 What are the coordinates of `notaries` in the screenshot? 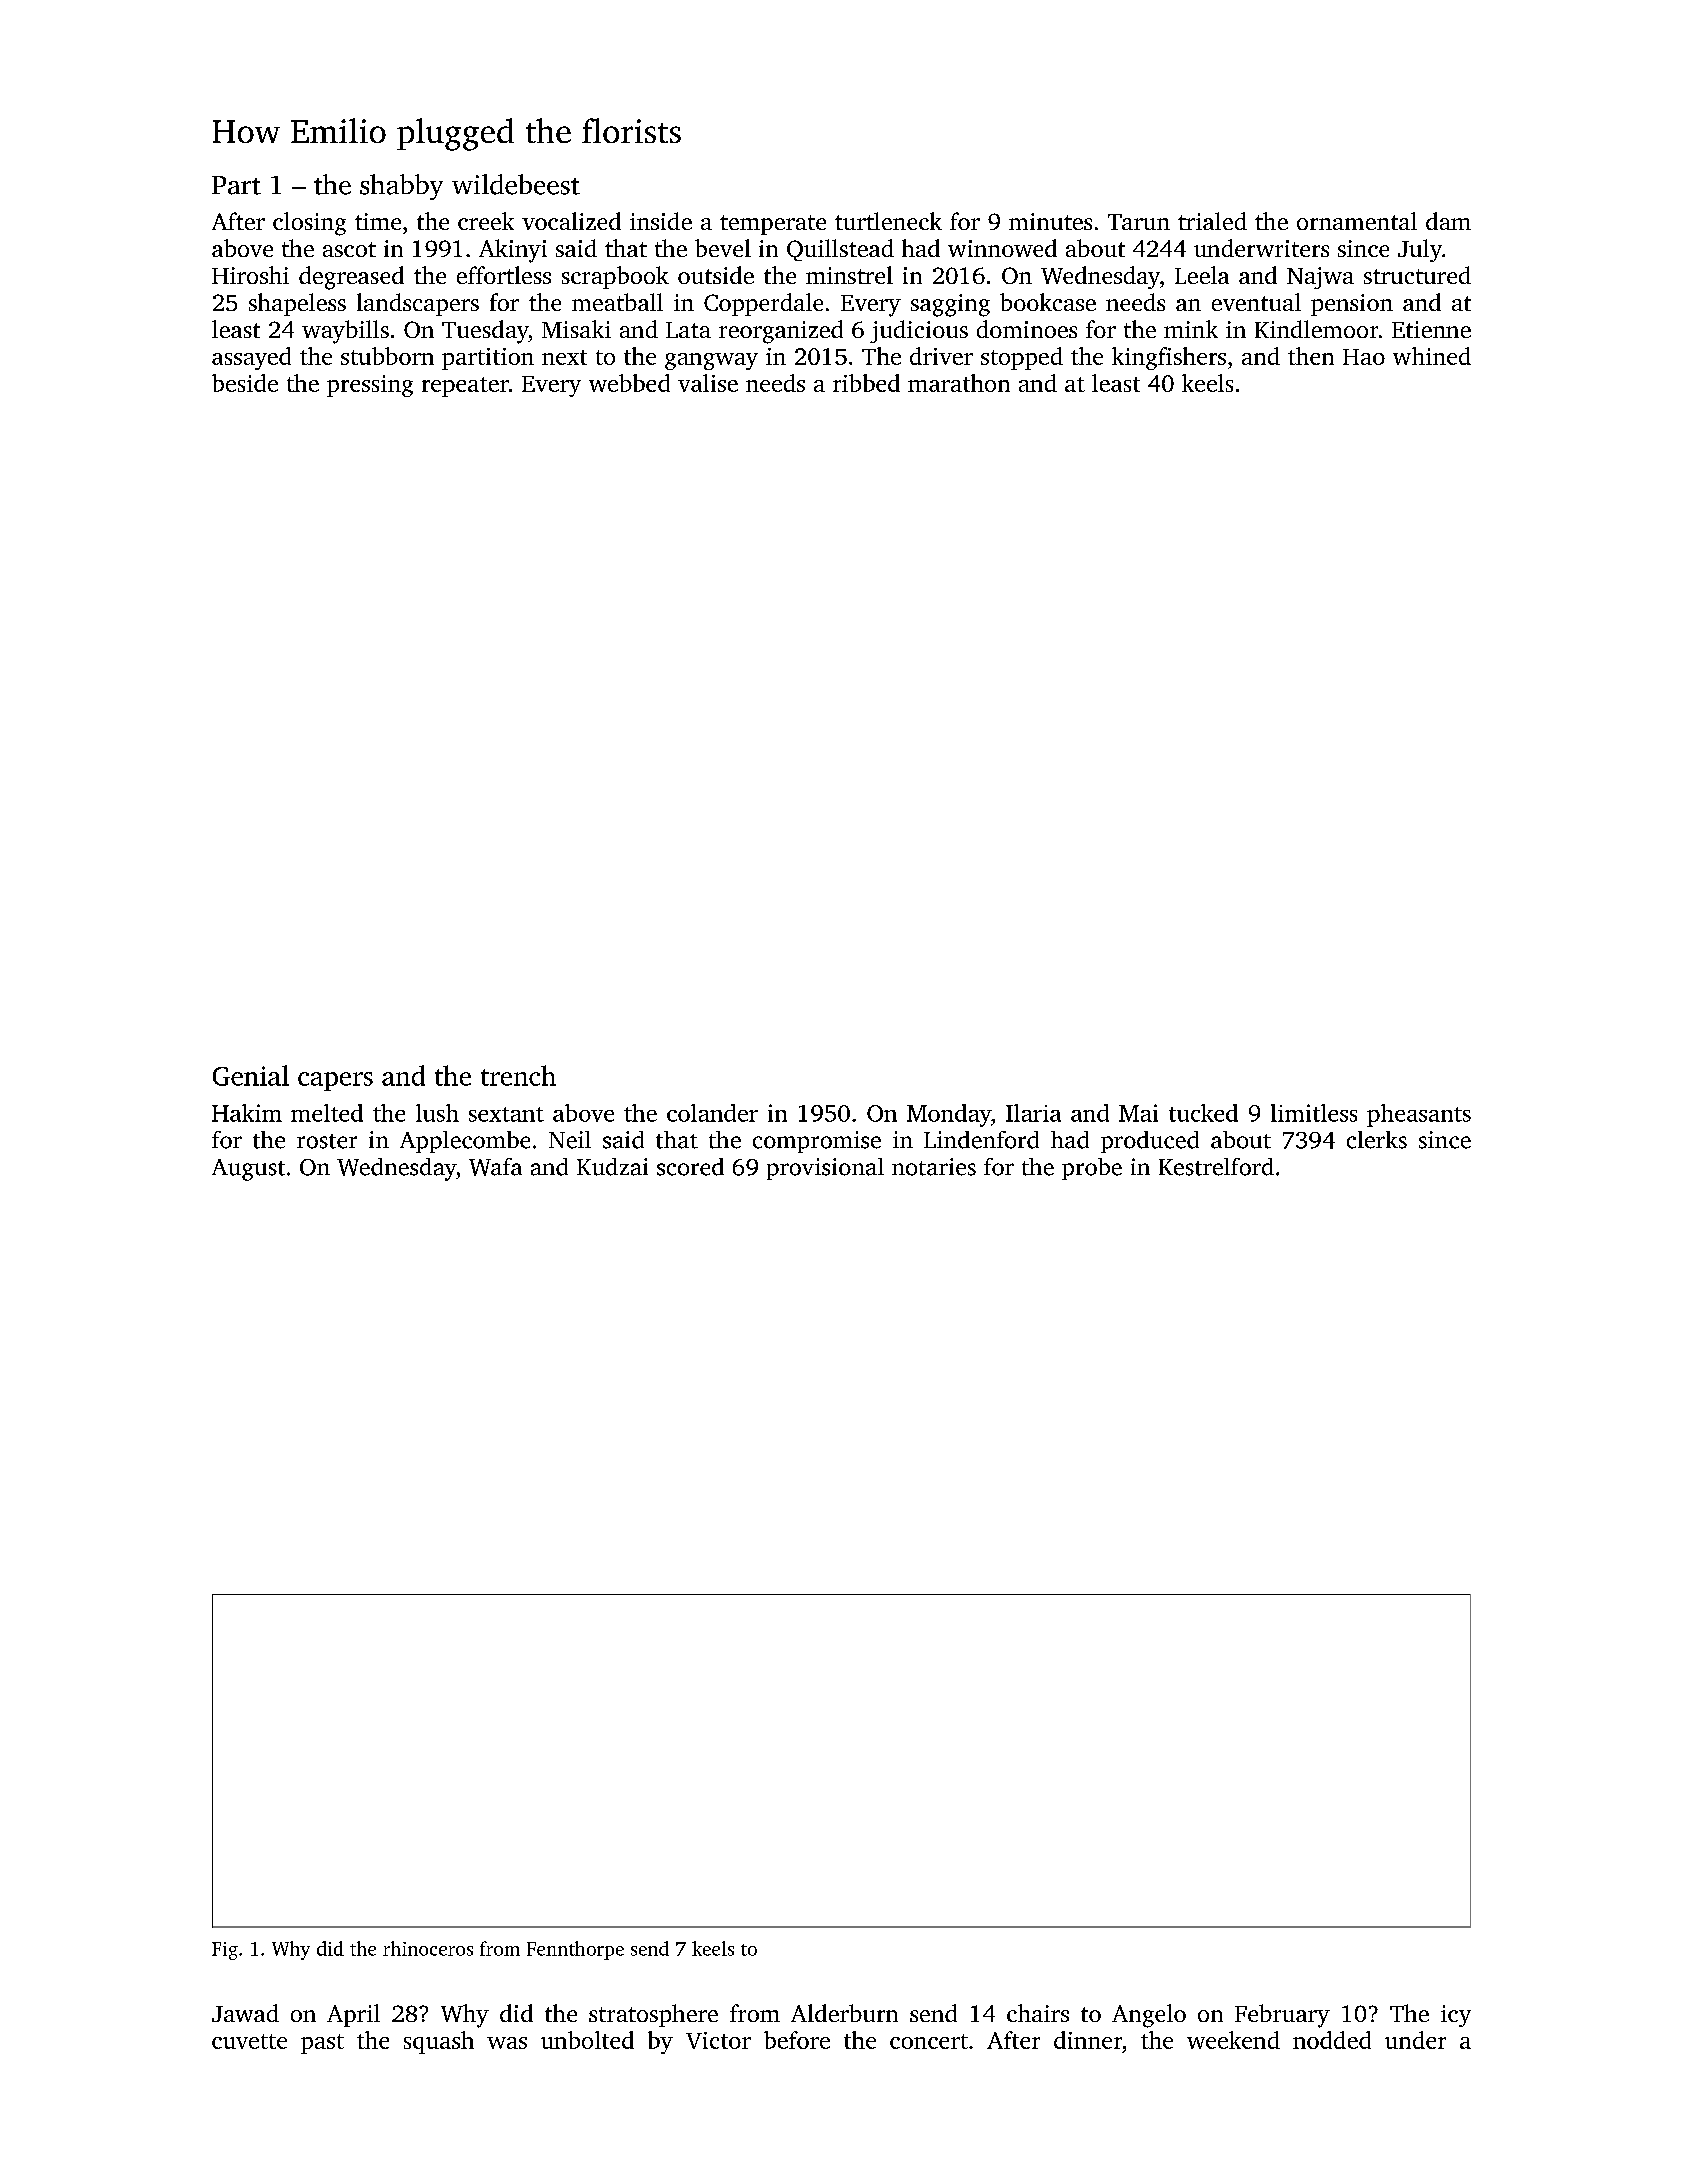 It's located at (934, 1167).
